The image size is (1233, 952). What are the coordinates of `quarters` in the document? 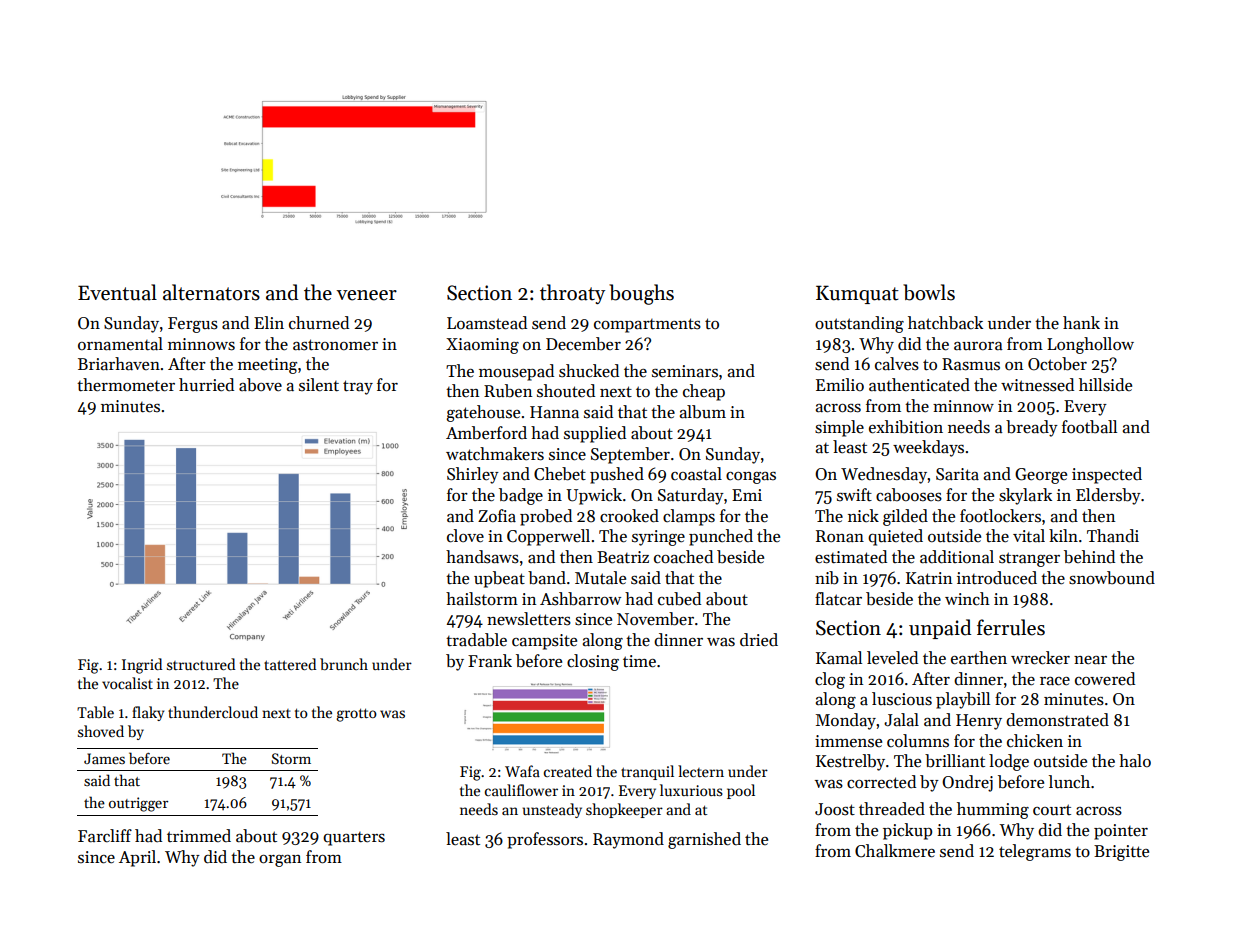 It's located at (354, 839).
